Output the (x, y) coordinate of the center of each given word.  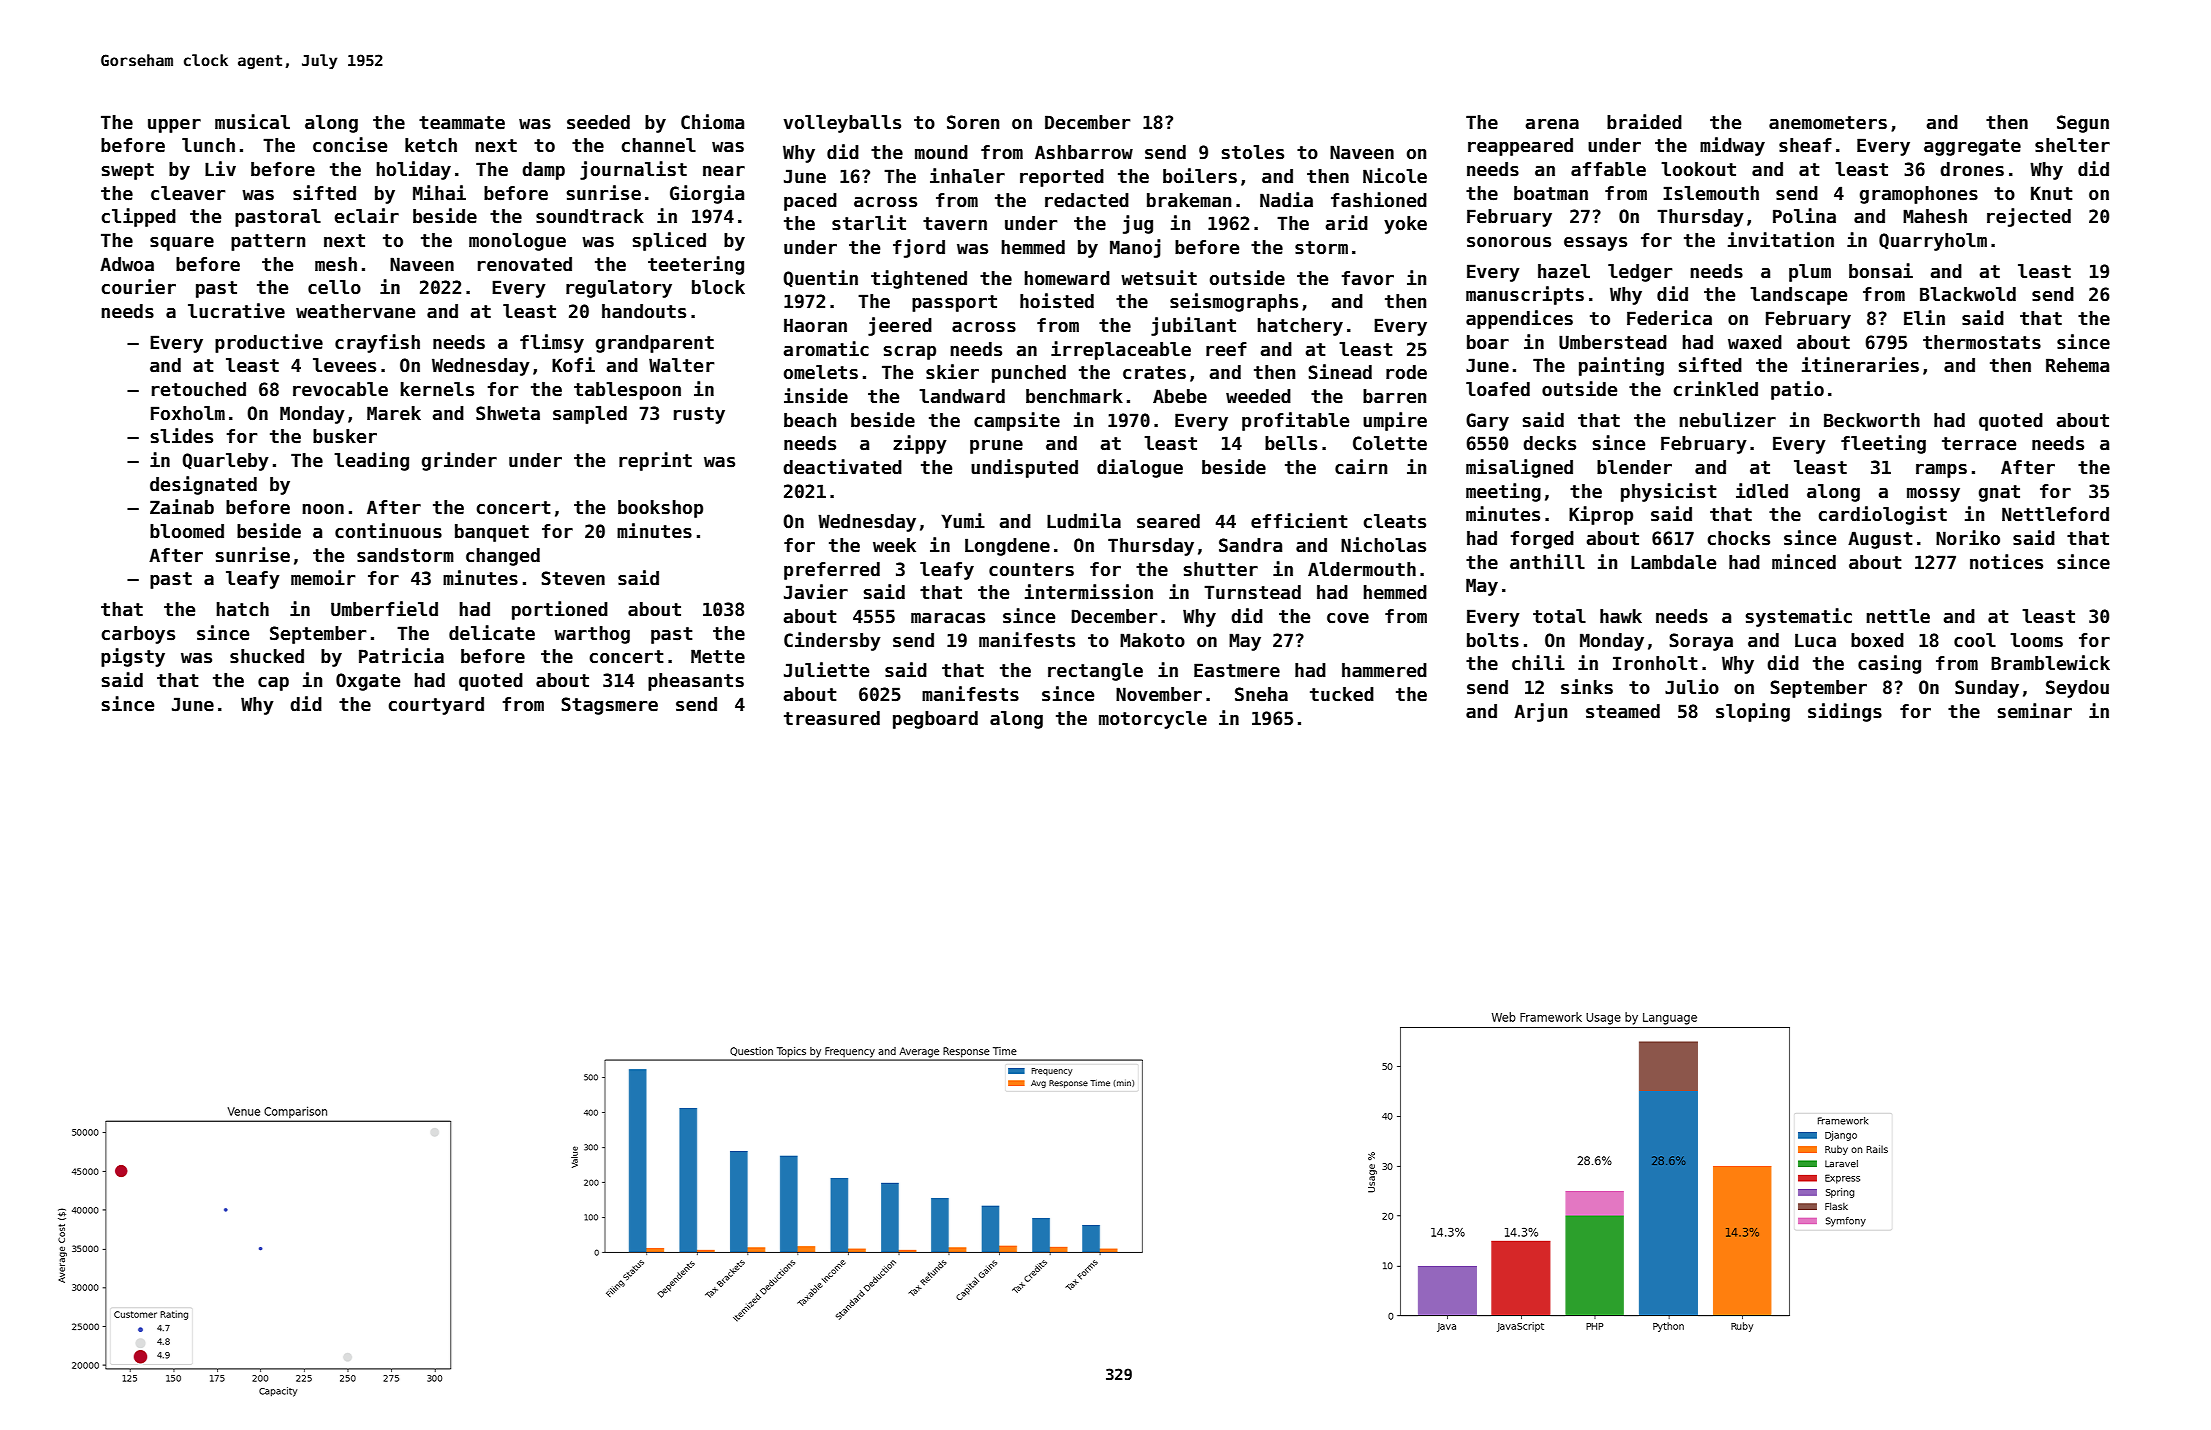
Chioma (712, 122)
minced (1804, 562)
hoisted (1057, 301)
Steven (573, 578)
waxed (1755, 342)
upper (174, 126)
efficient (1299, 521)
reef (1226, 349)
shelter (2072, 145)
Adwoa (127, 264)
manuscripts (1525, 295)
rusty (699, 415)
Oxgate (368, 682)
